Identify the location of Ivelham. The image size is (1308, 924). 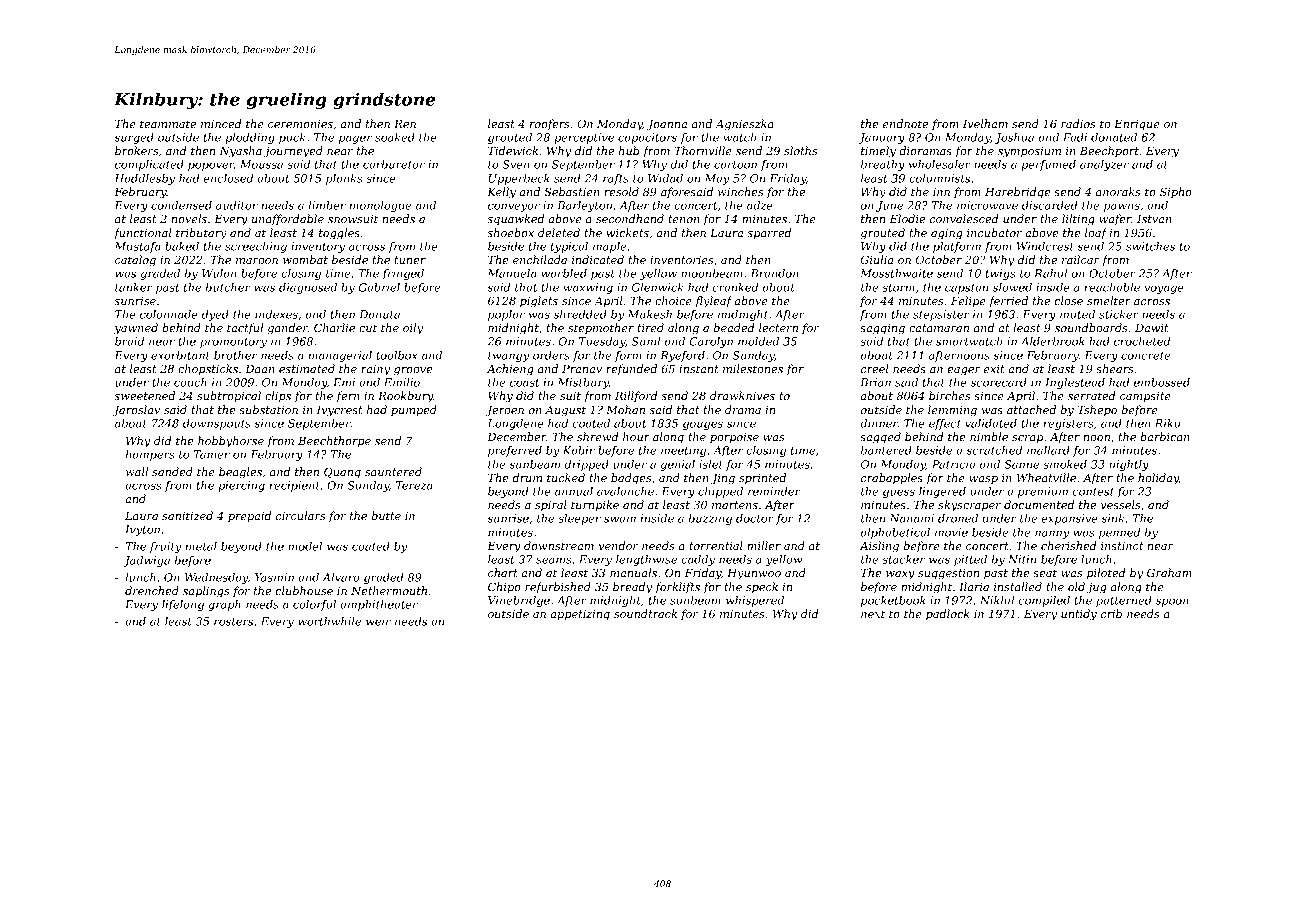
(985, 123).
